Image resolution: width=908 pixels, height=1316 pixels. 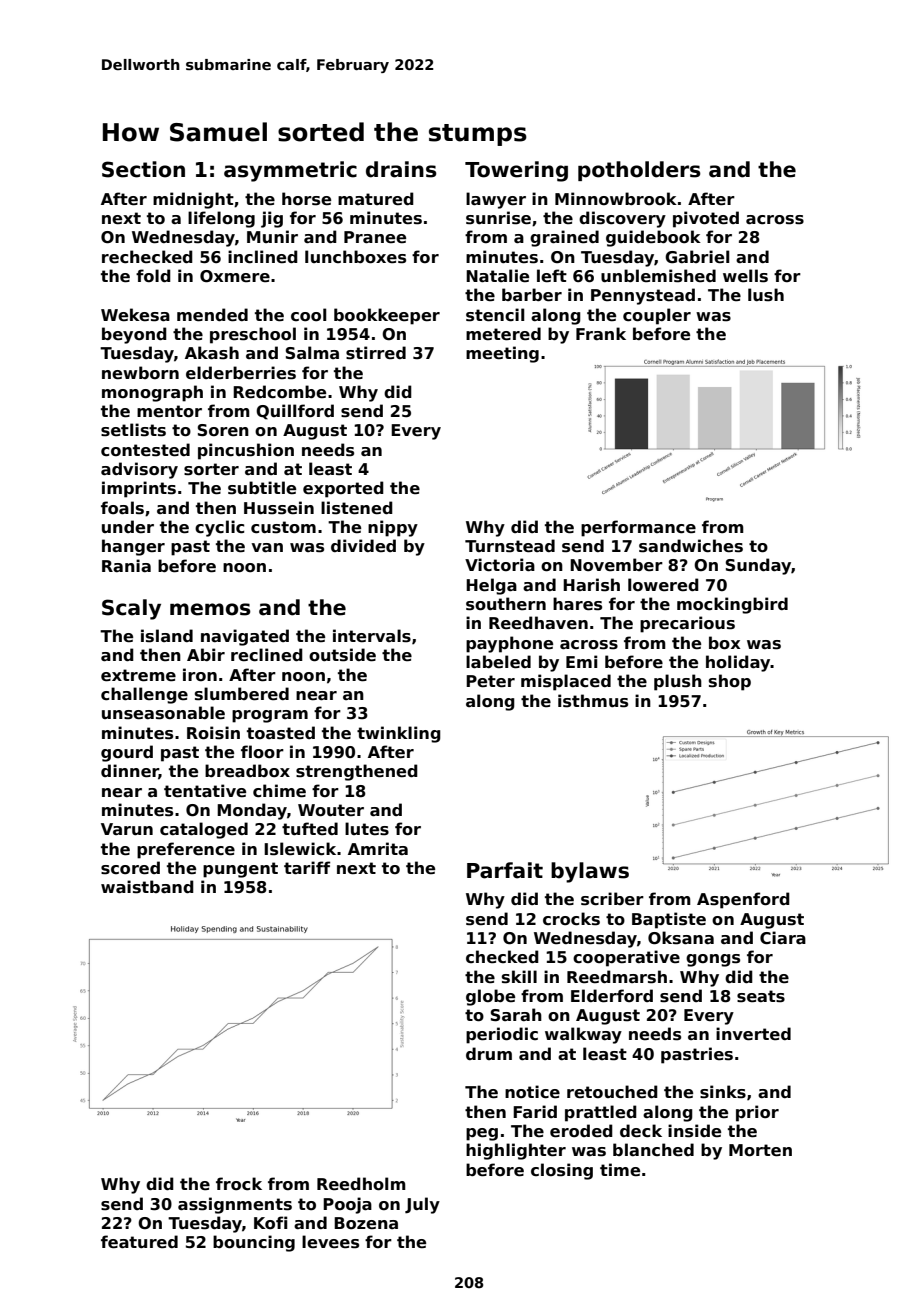 What do you see at coordinates (760, 1150) in the screenshot?
I see `Morten` at bounding box center [760, 1150].
